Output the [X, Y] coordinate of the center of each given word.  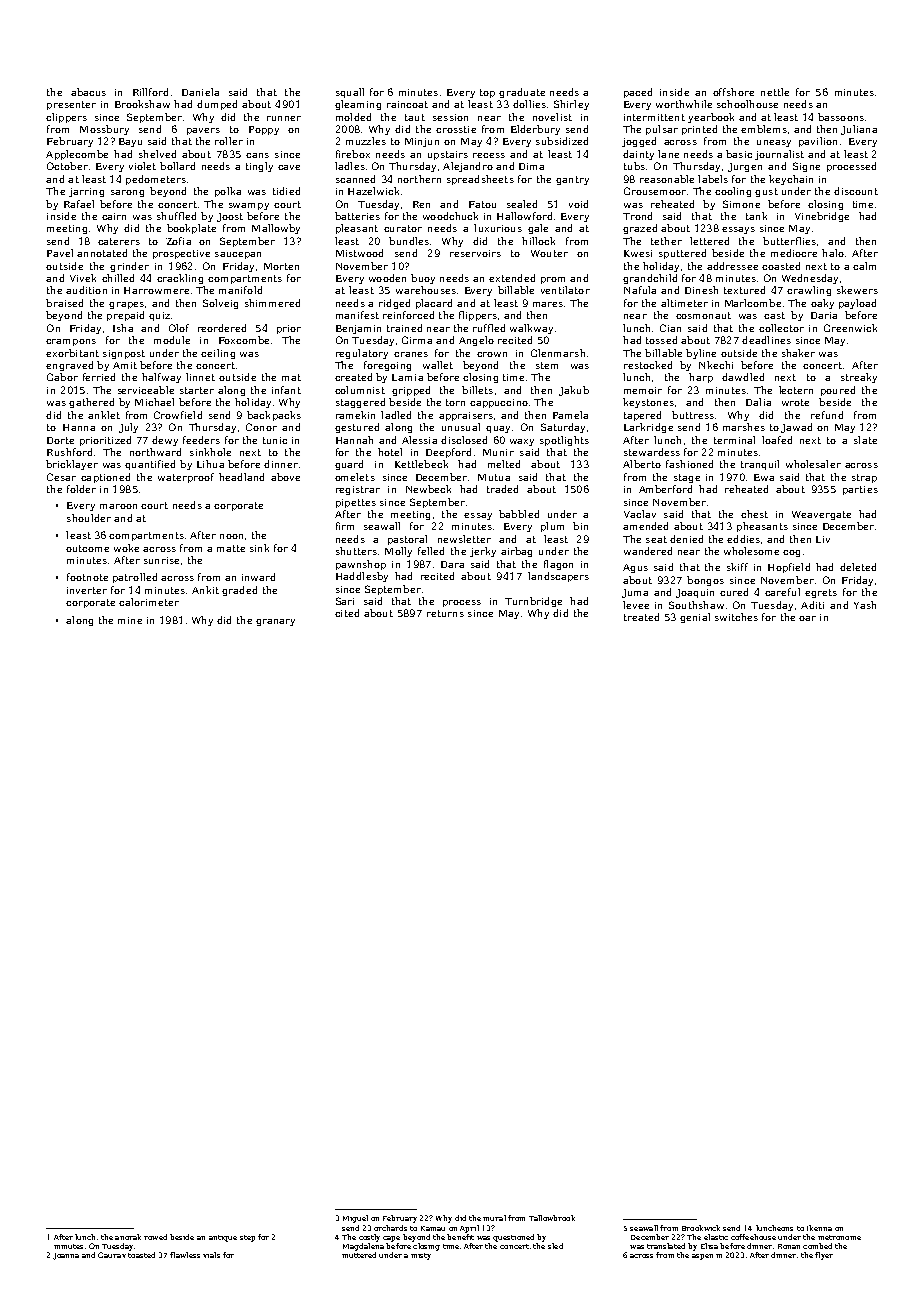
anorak [128, 1237]
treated [641, 617]
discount [856, 191]
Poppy [264, 130]
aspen [702, 1257]
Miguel [355, 1219]
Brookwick [701, 1228]
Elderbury [535, 130]
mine [130, 620]
